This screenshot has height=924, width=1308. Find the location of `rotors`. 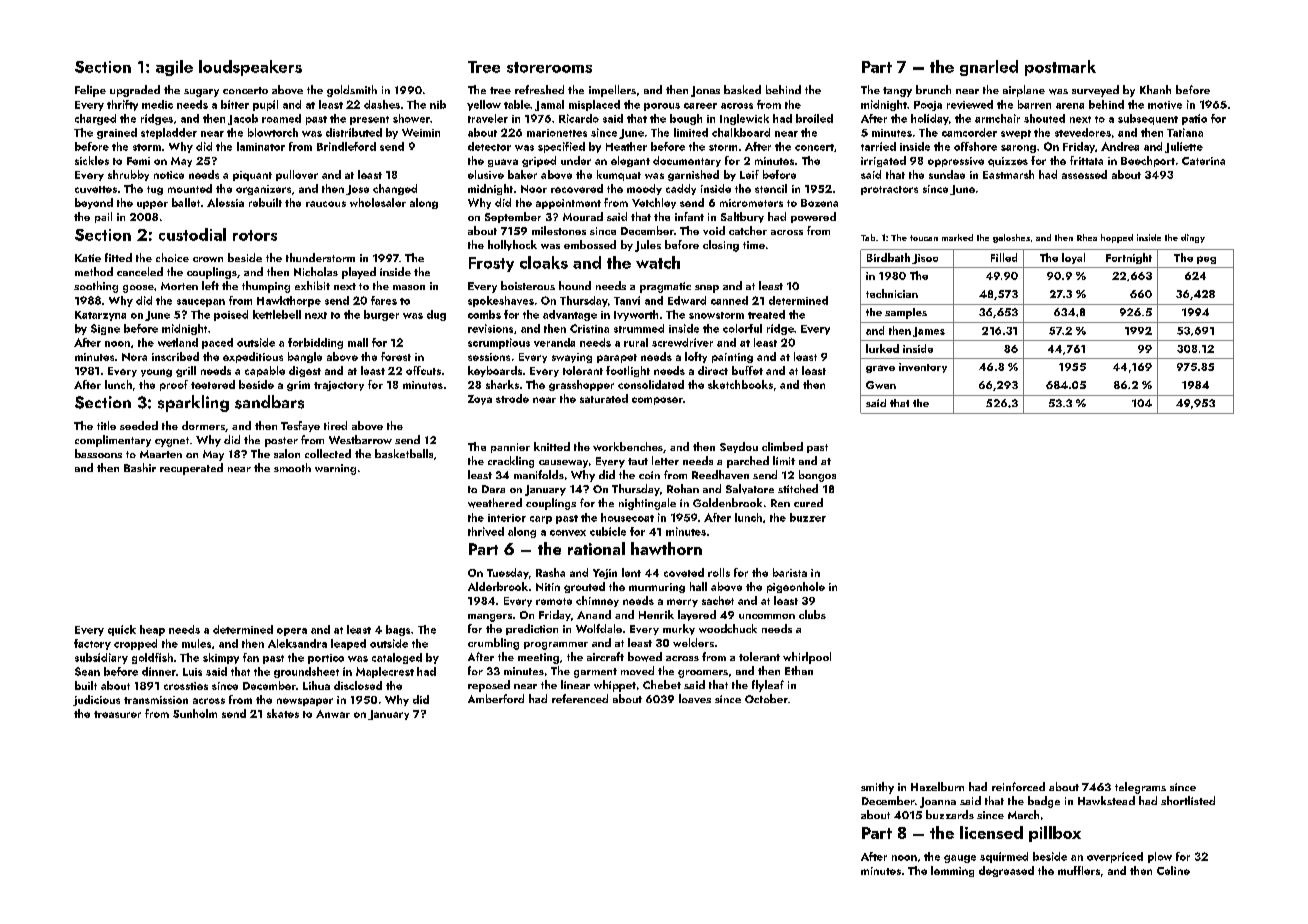

rotors is located at coordinates (255, 235).
